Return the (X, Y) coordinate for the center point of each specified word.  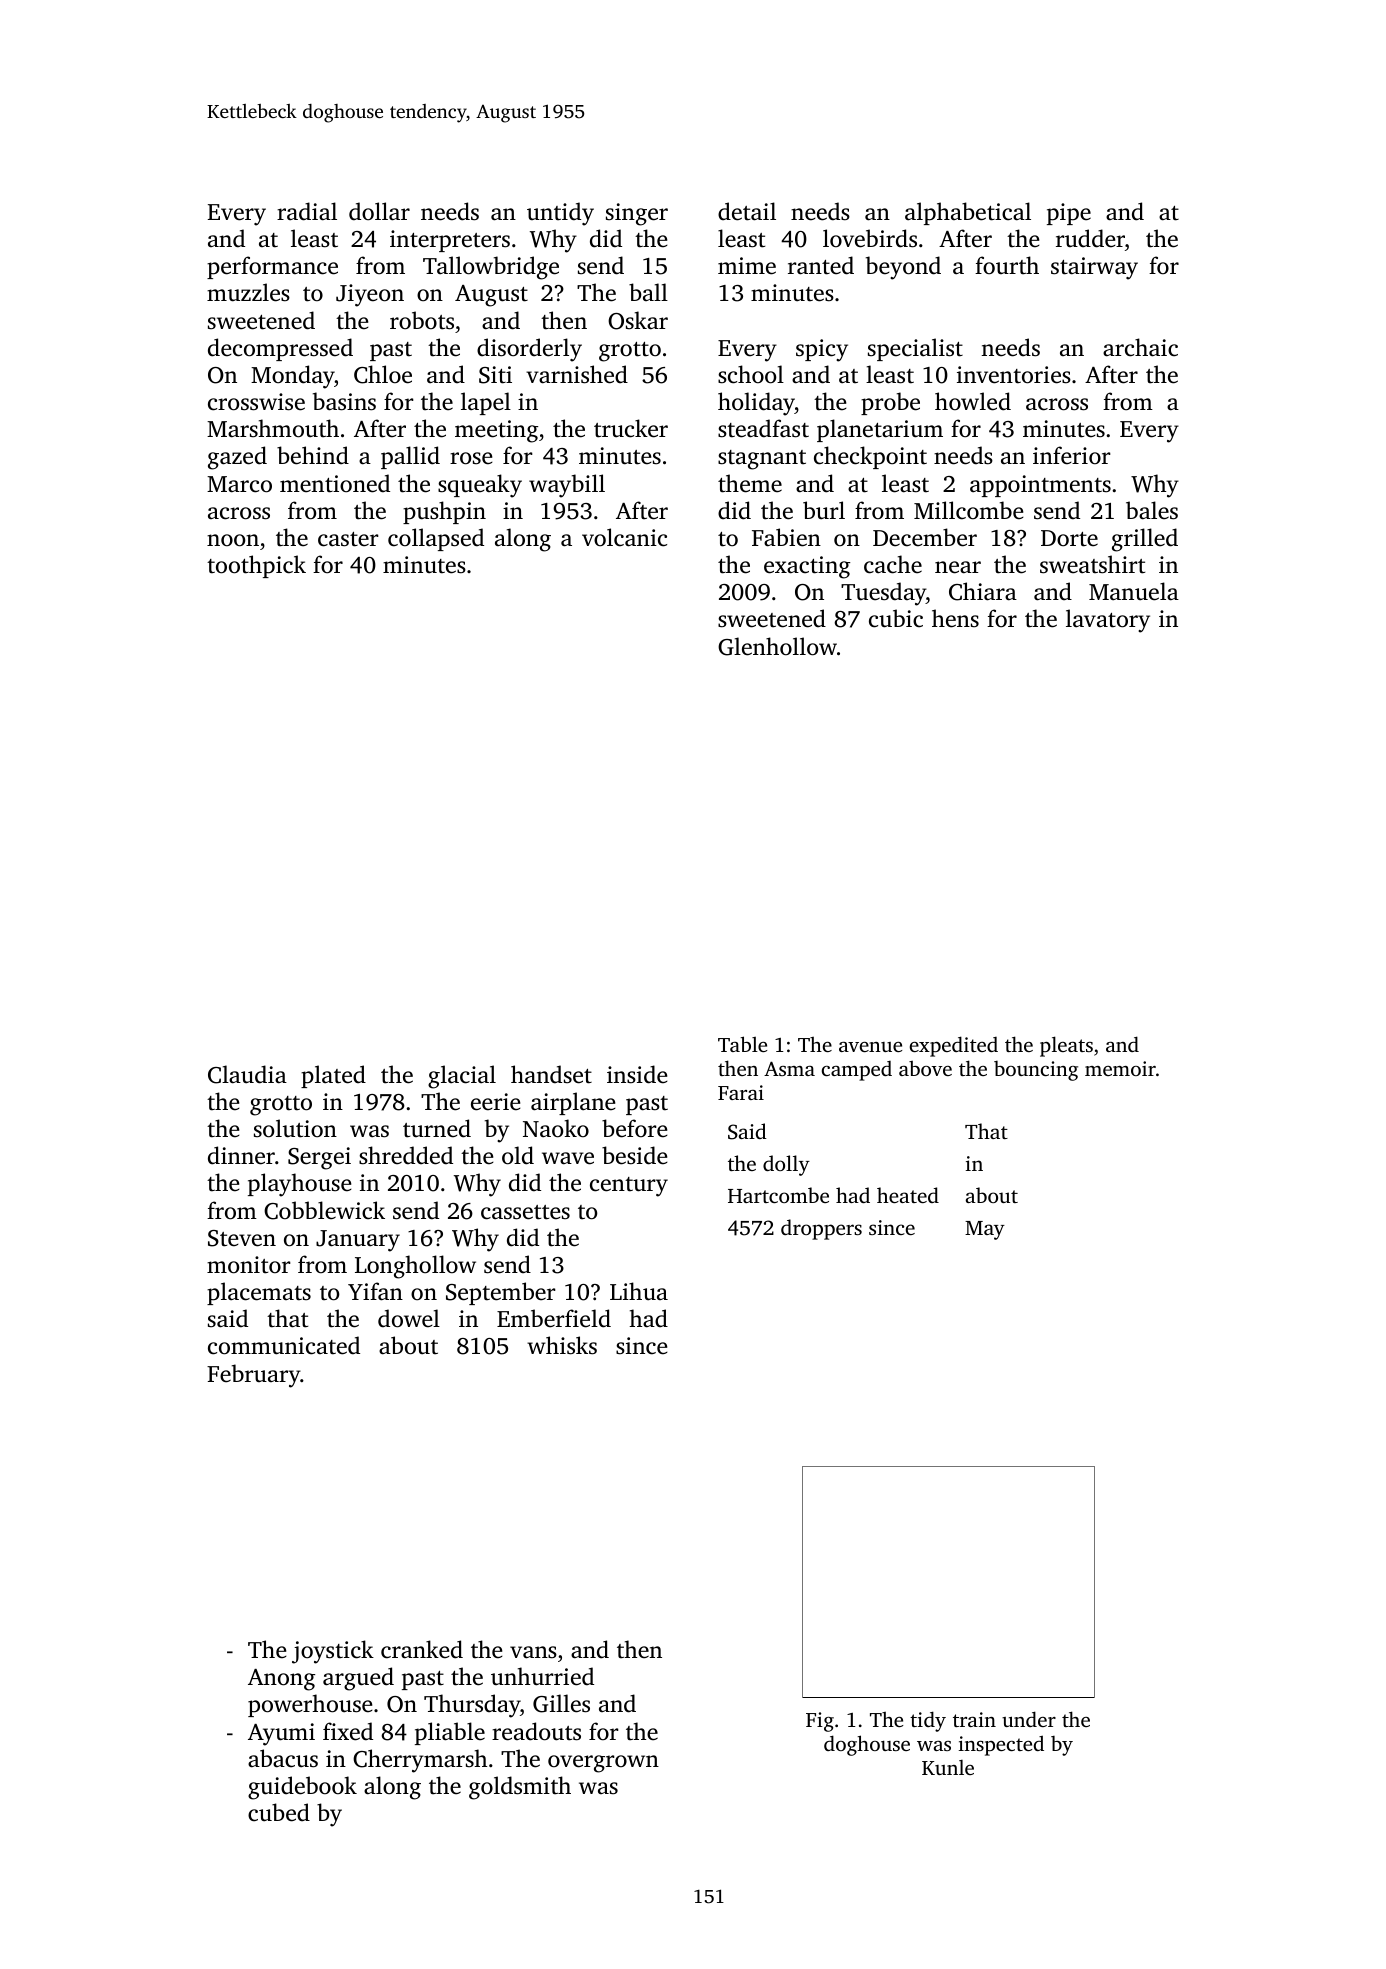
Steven (242, 1238)
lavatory (1108, 621)
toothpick (256, 566)
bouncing (1036, 1071)
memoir (1120, 1068)
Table (742, 1044)
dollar (379, 211)
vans (533, 1652)
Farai (741, 1092)
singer (637, 214)
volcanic (624, 537)
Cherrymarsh (420, 1761)
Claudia (247, 1074)
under (1029, 1719)
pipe (1069, 214)
